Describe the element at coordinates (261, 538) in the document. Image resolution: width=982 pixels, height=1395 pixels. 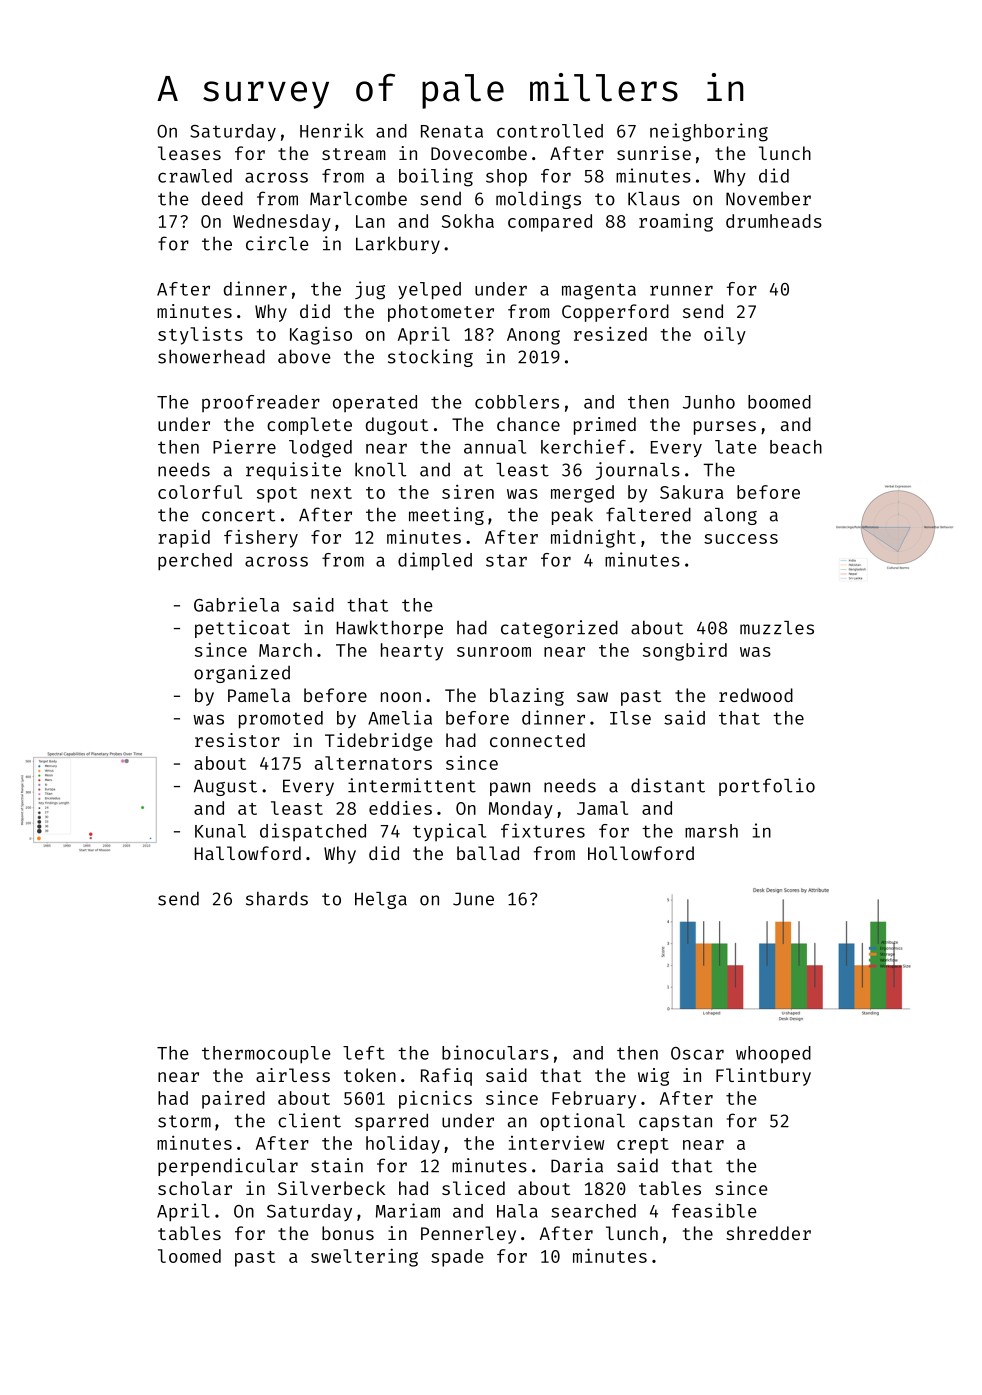
I see `fishery` at that location.
